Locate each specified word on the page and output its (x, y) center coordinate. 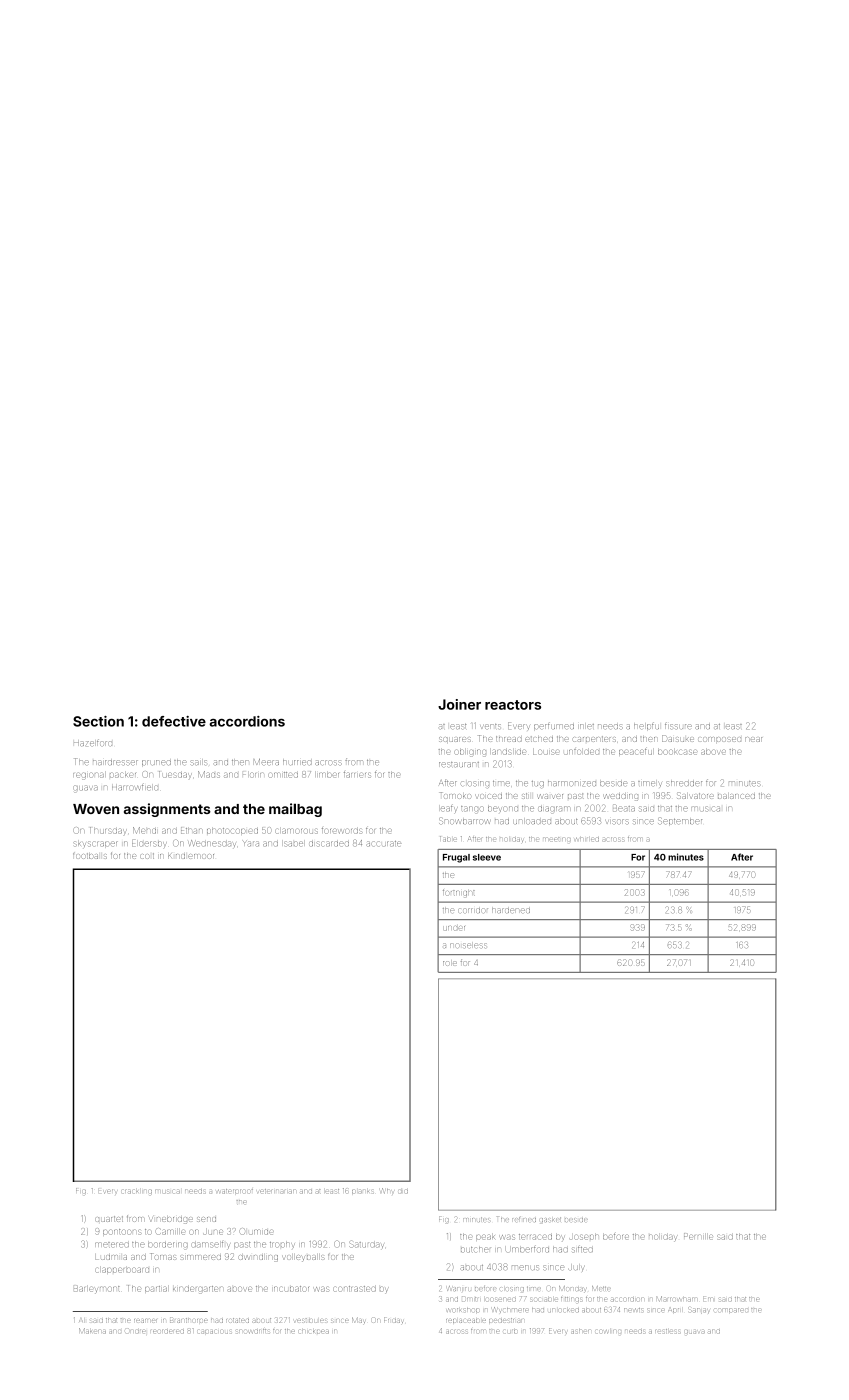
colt (147, 856)
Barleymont (97, 1290)
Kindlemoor (191, 856)
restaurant (459, 764)
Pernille (698, 1236)
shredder (684, 783)
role (450, 963)
